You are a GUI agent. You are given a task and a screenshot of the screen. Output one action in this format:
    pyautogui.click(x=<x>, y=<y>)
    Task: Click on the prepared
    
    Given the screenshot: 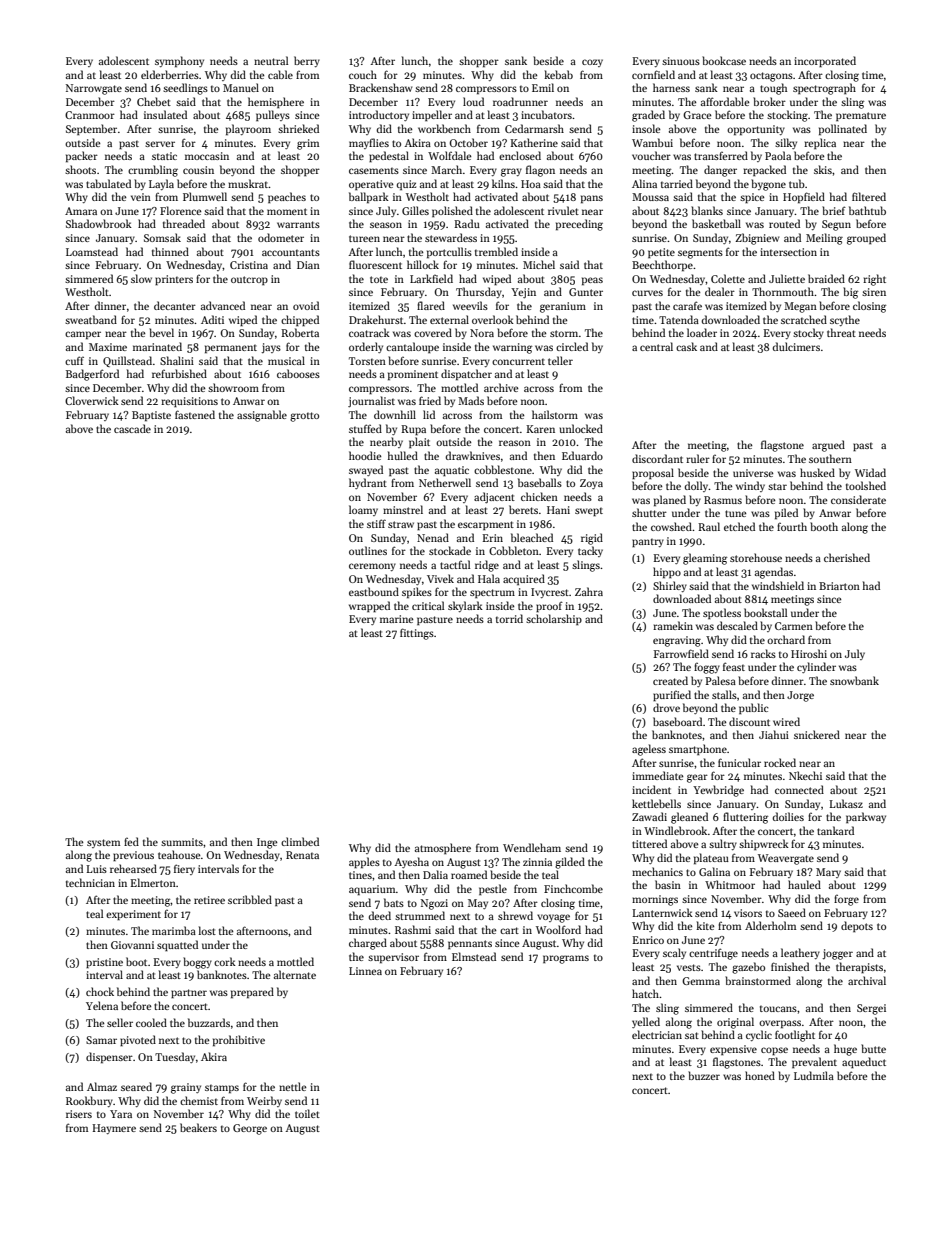 What is the action you would take?
    pyautogui.click(x=252, y=992)
